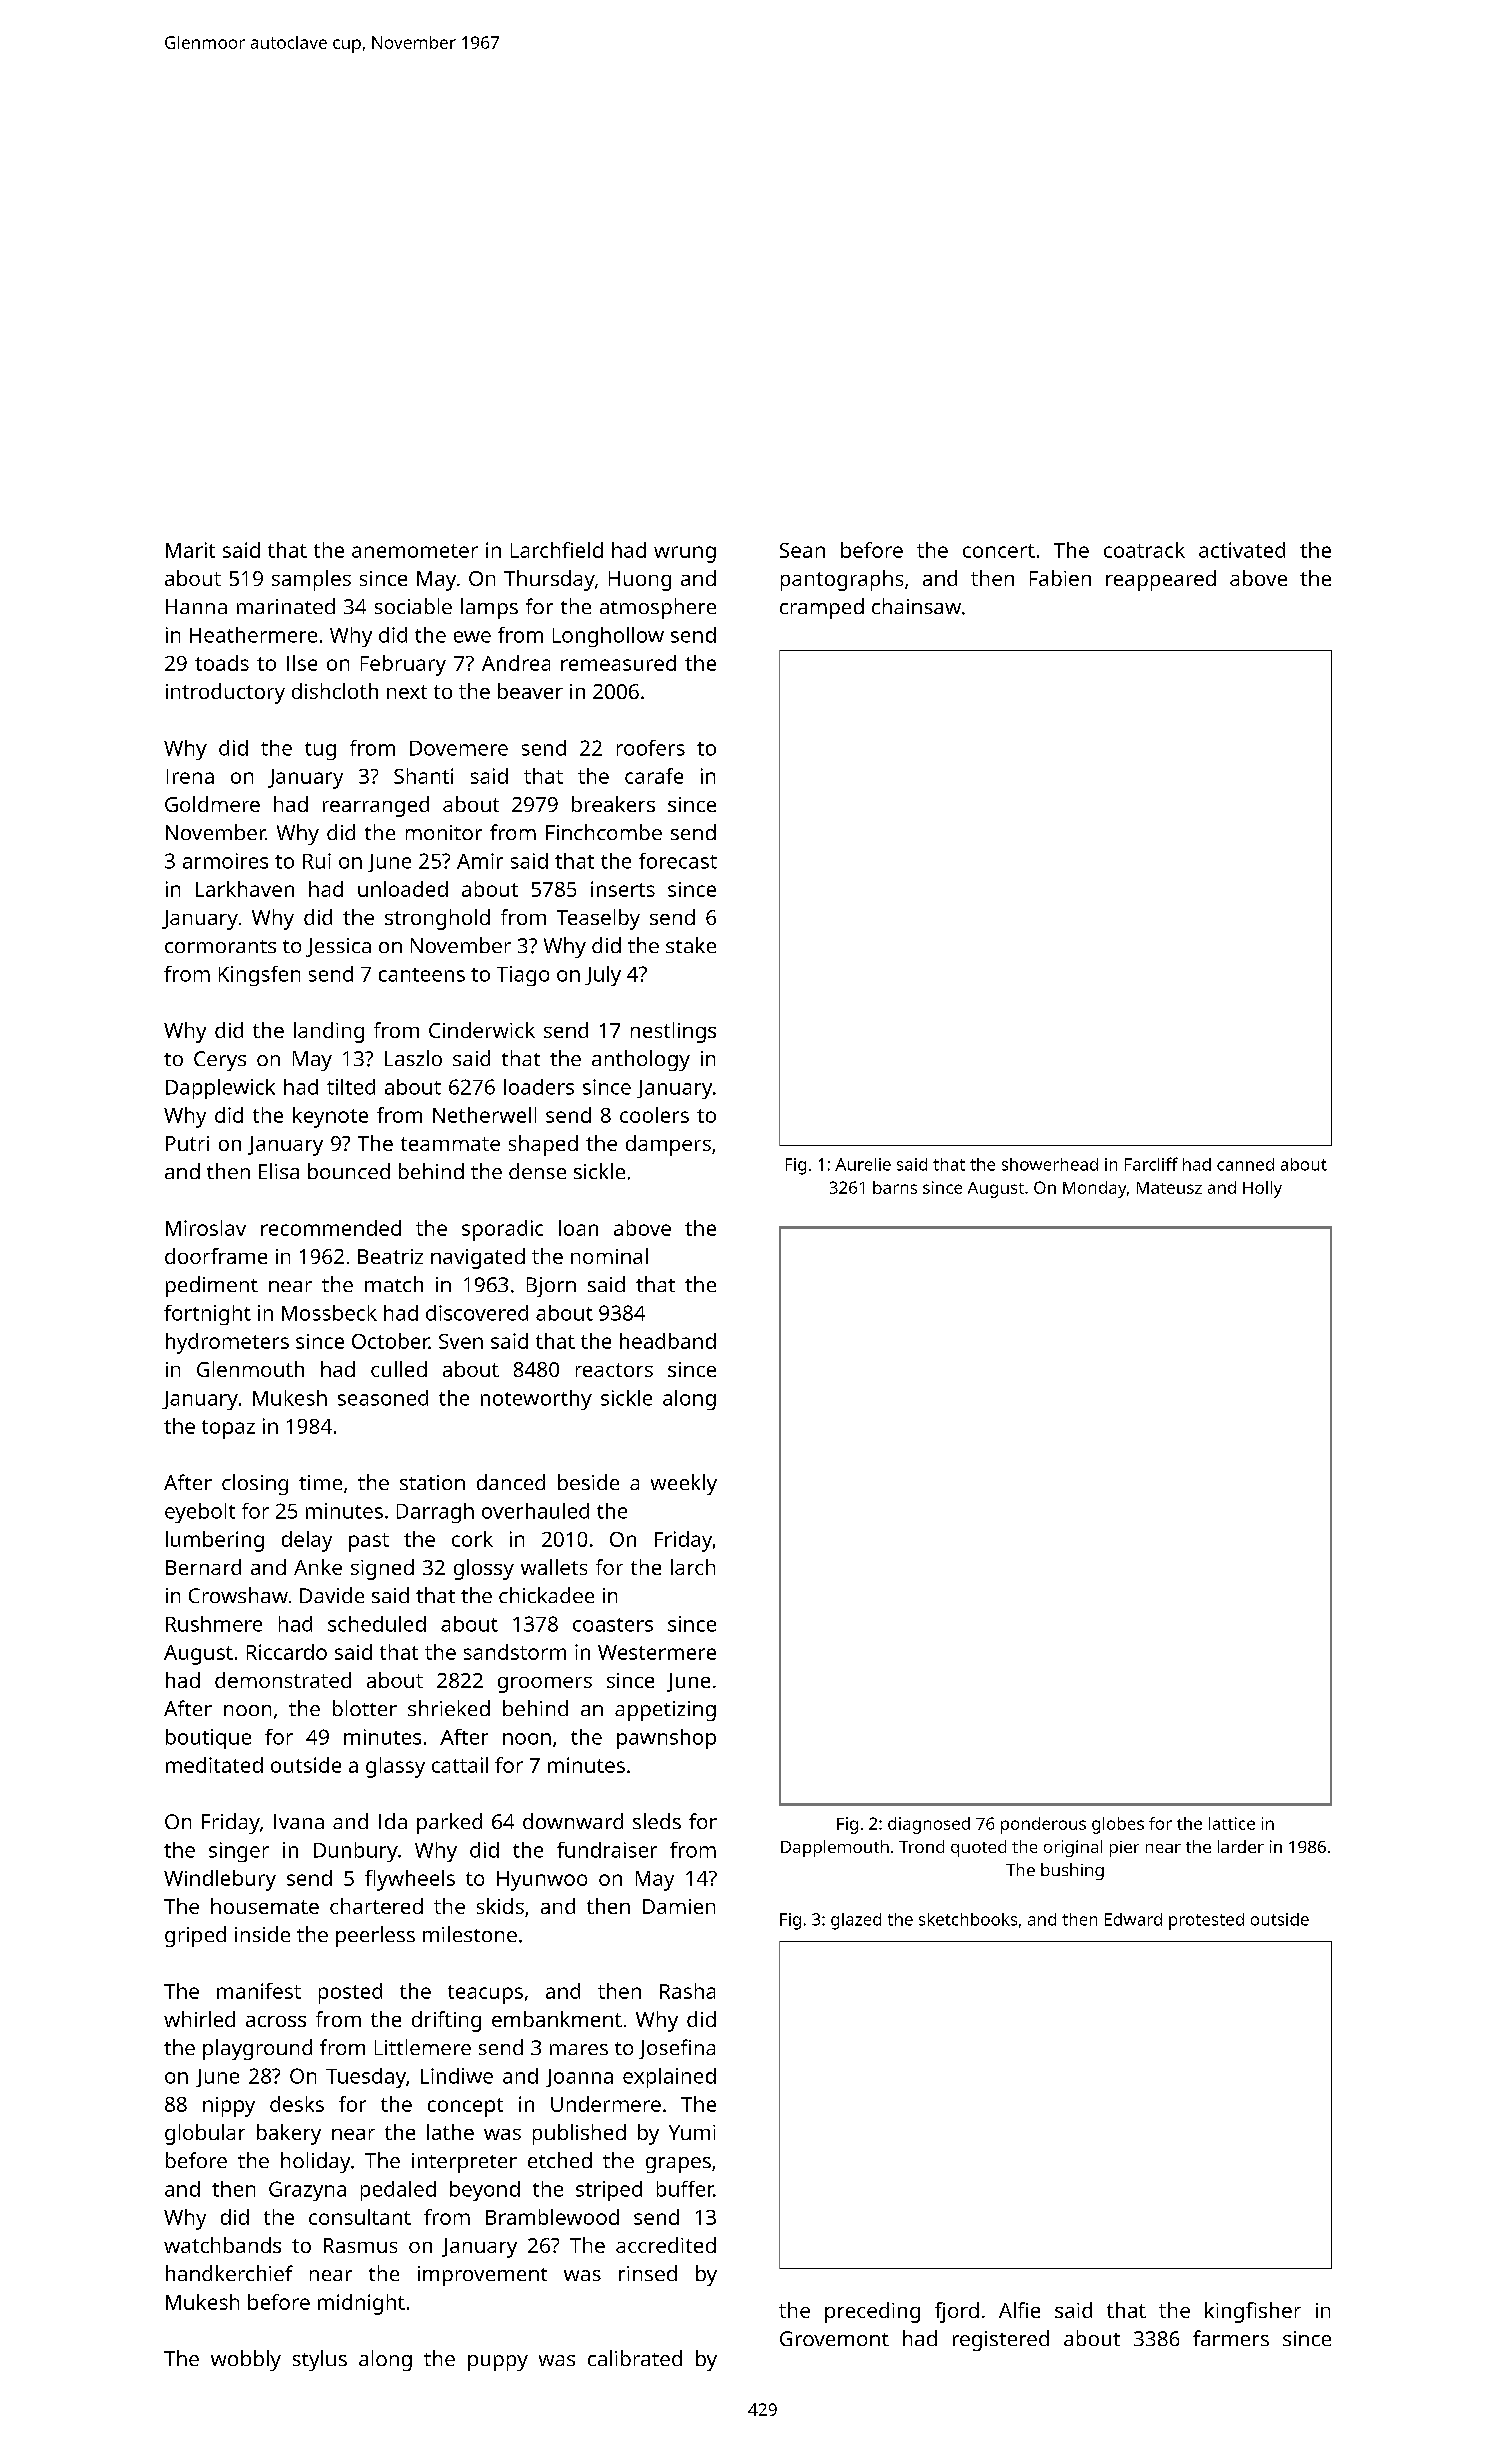 The height and width of the screenshot is (2464, 1496). What do you see at coordinates (307, 1541) in the screenshot?
I see `delay` at bounding box center [307, 1541].
